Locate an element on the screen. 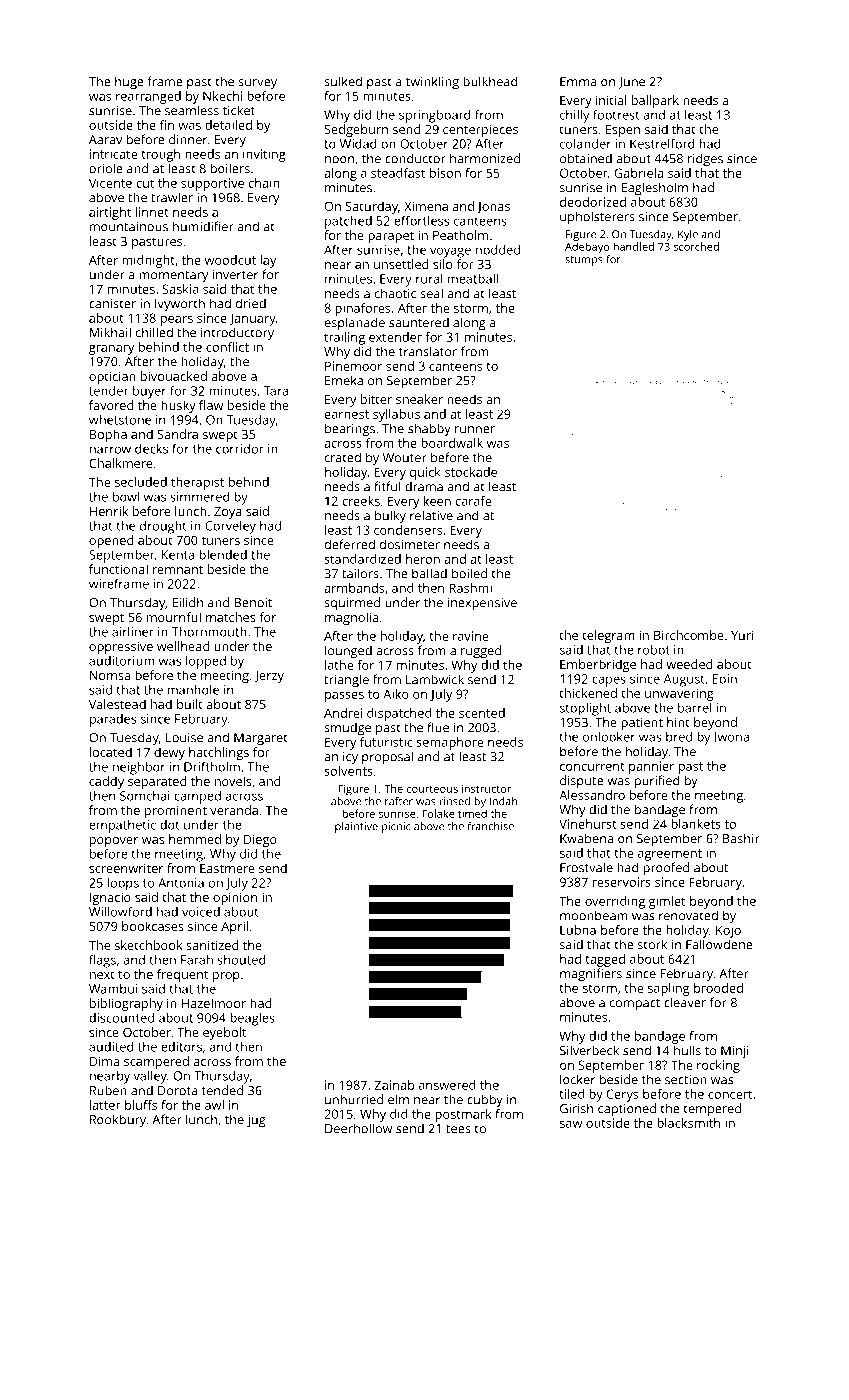  Deerhollow is located at coordinates (358, 1128).
